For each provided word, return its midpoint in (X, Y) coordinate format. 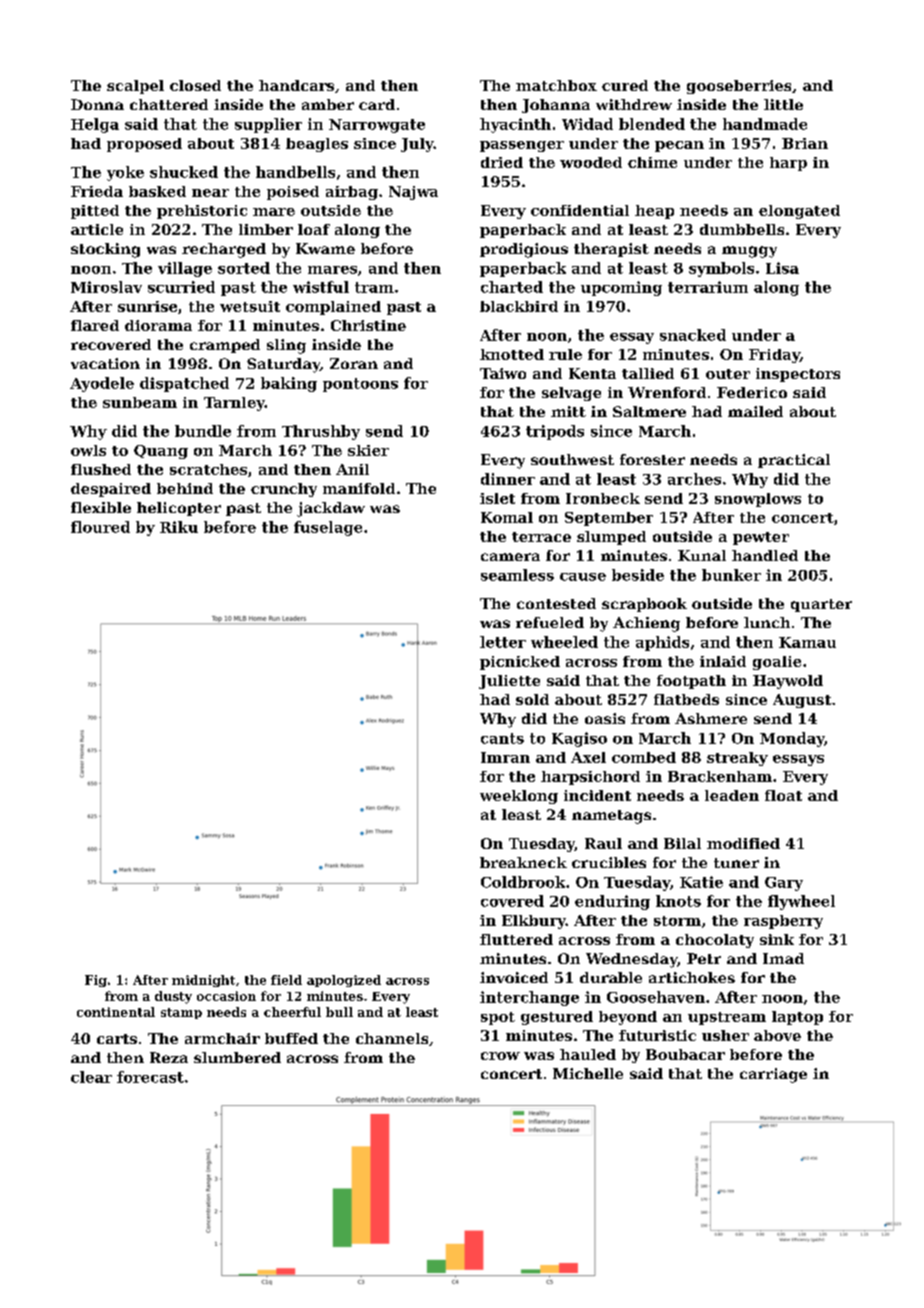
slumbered (237, 1057)
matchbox (556, 85)
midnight (203, 981)
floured (100, 527)
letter (503, 642)
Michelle (588, 1073)
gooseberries (739, 87)
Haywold (788, 682)
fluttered (516, 939)
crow (500, 1056)
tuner (736, 863)
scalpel (135, 87)
